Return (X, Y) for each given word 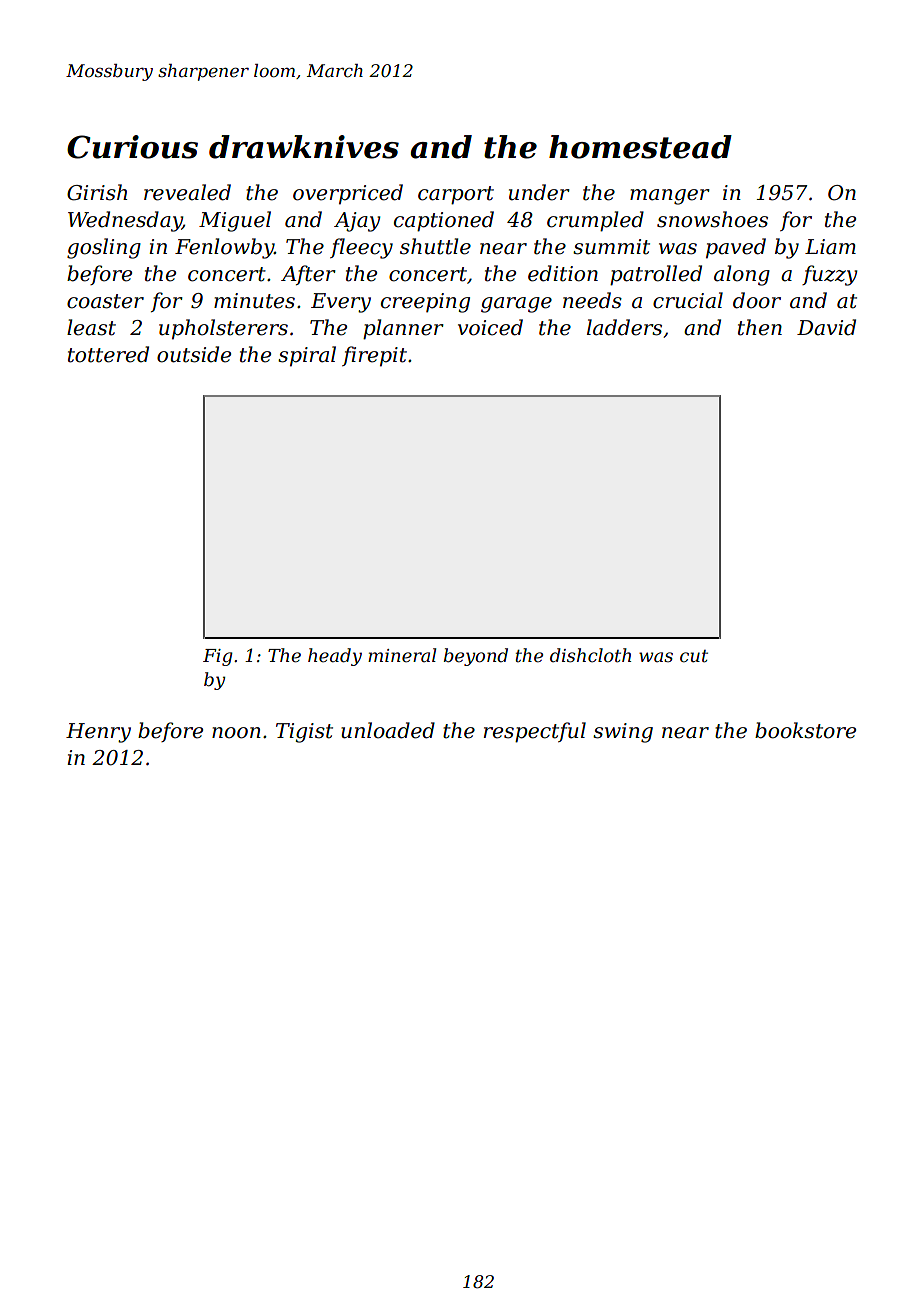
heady (335, 657)
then (760, 327)
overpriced (348, 194)
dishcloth (590, 655)
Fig (218, 657)
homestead (640, 147)
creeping (425, 303)
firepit (374, 356)
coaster (105, 301)
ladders (624, 327)
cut (694, 656)
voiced (490, 327)
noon (236, 733)
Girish (97, 192)
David (826, 327)
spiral (307, 356)
